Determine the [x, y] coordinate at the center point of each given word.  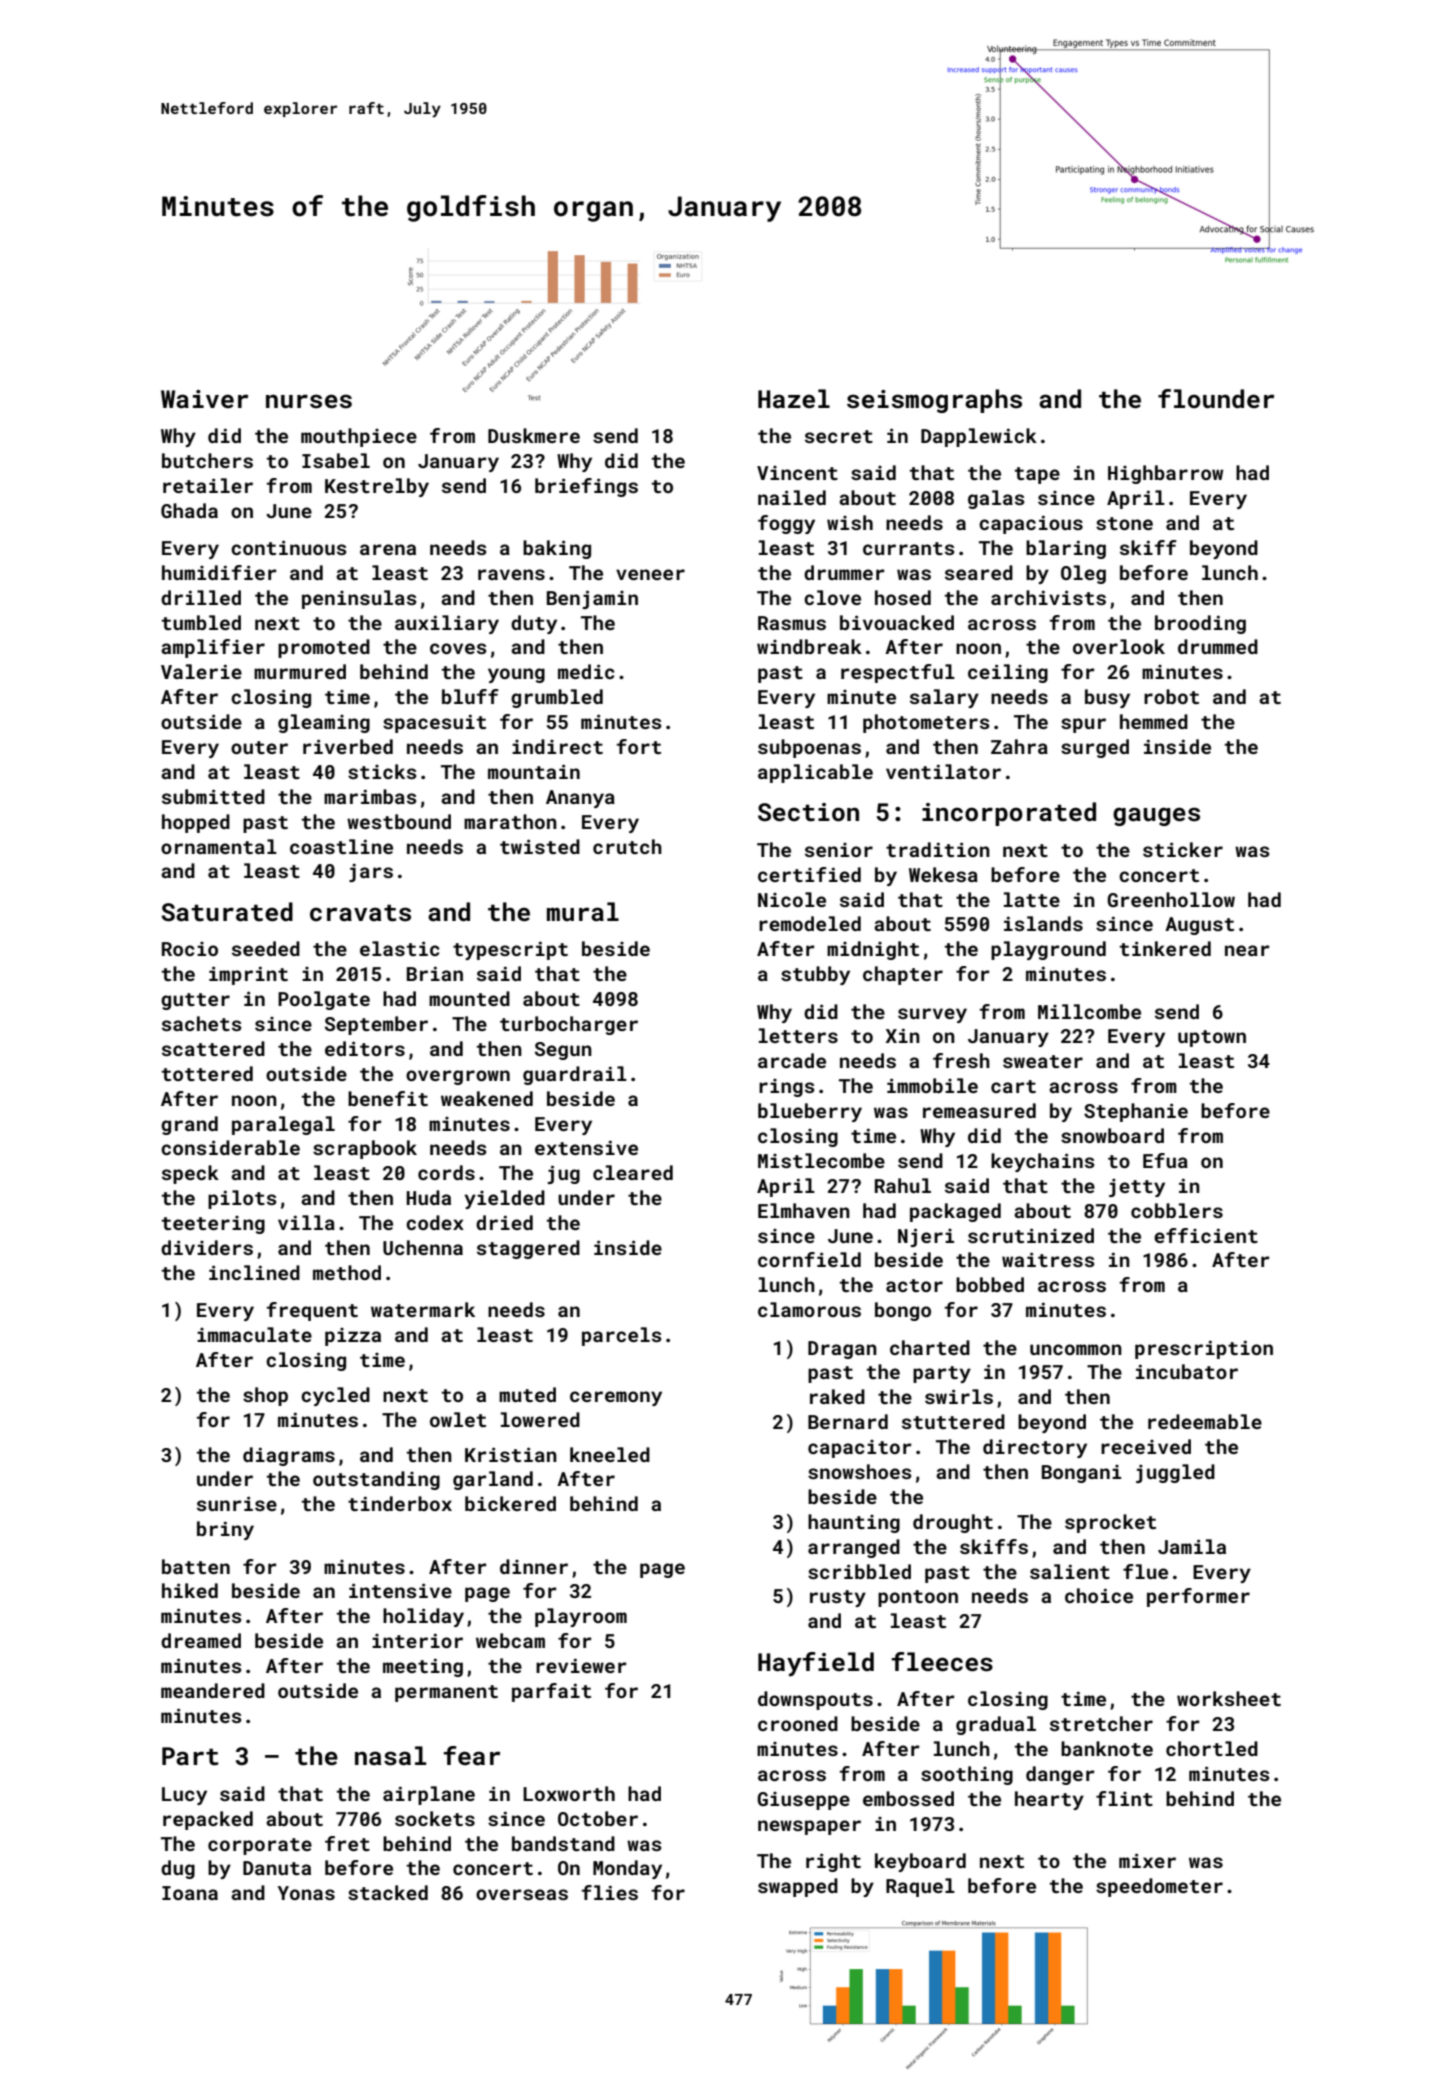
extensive [586, 1147]
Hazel [794, 398]
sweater [1043, 1061]
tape [1037, 475]
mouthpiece [359, 437]
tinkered [1165, 948]
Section [808, 812]
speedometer [1159, 1887]
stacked [388, 1892]
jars [371, 873]
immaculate [254, 1334]
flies [610, 1892]
